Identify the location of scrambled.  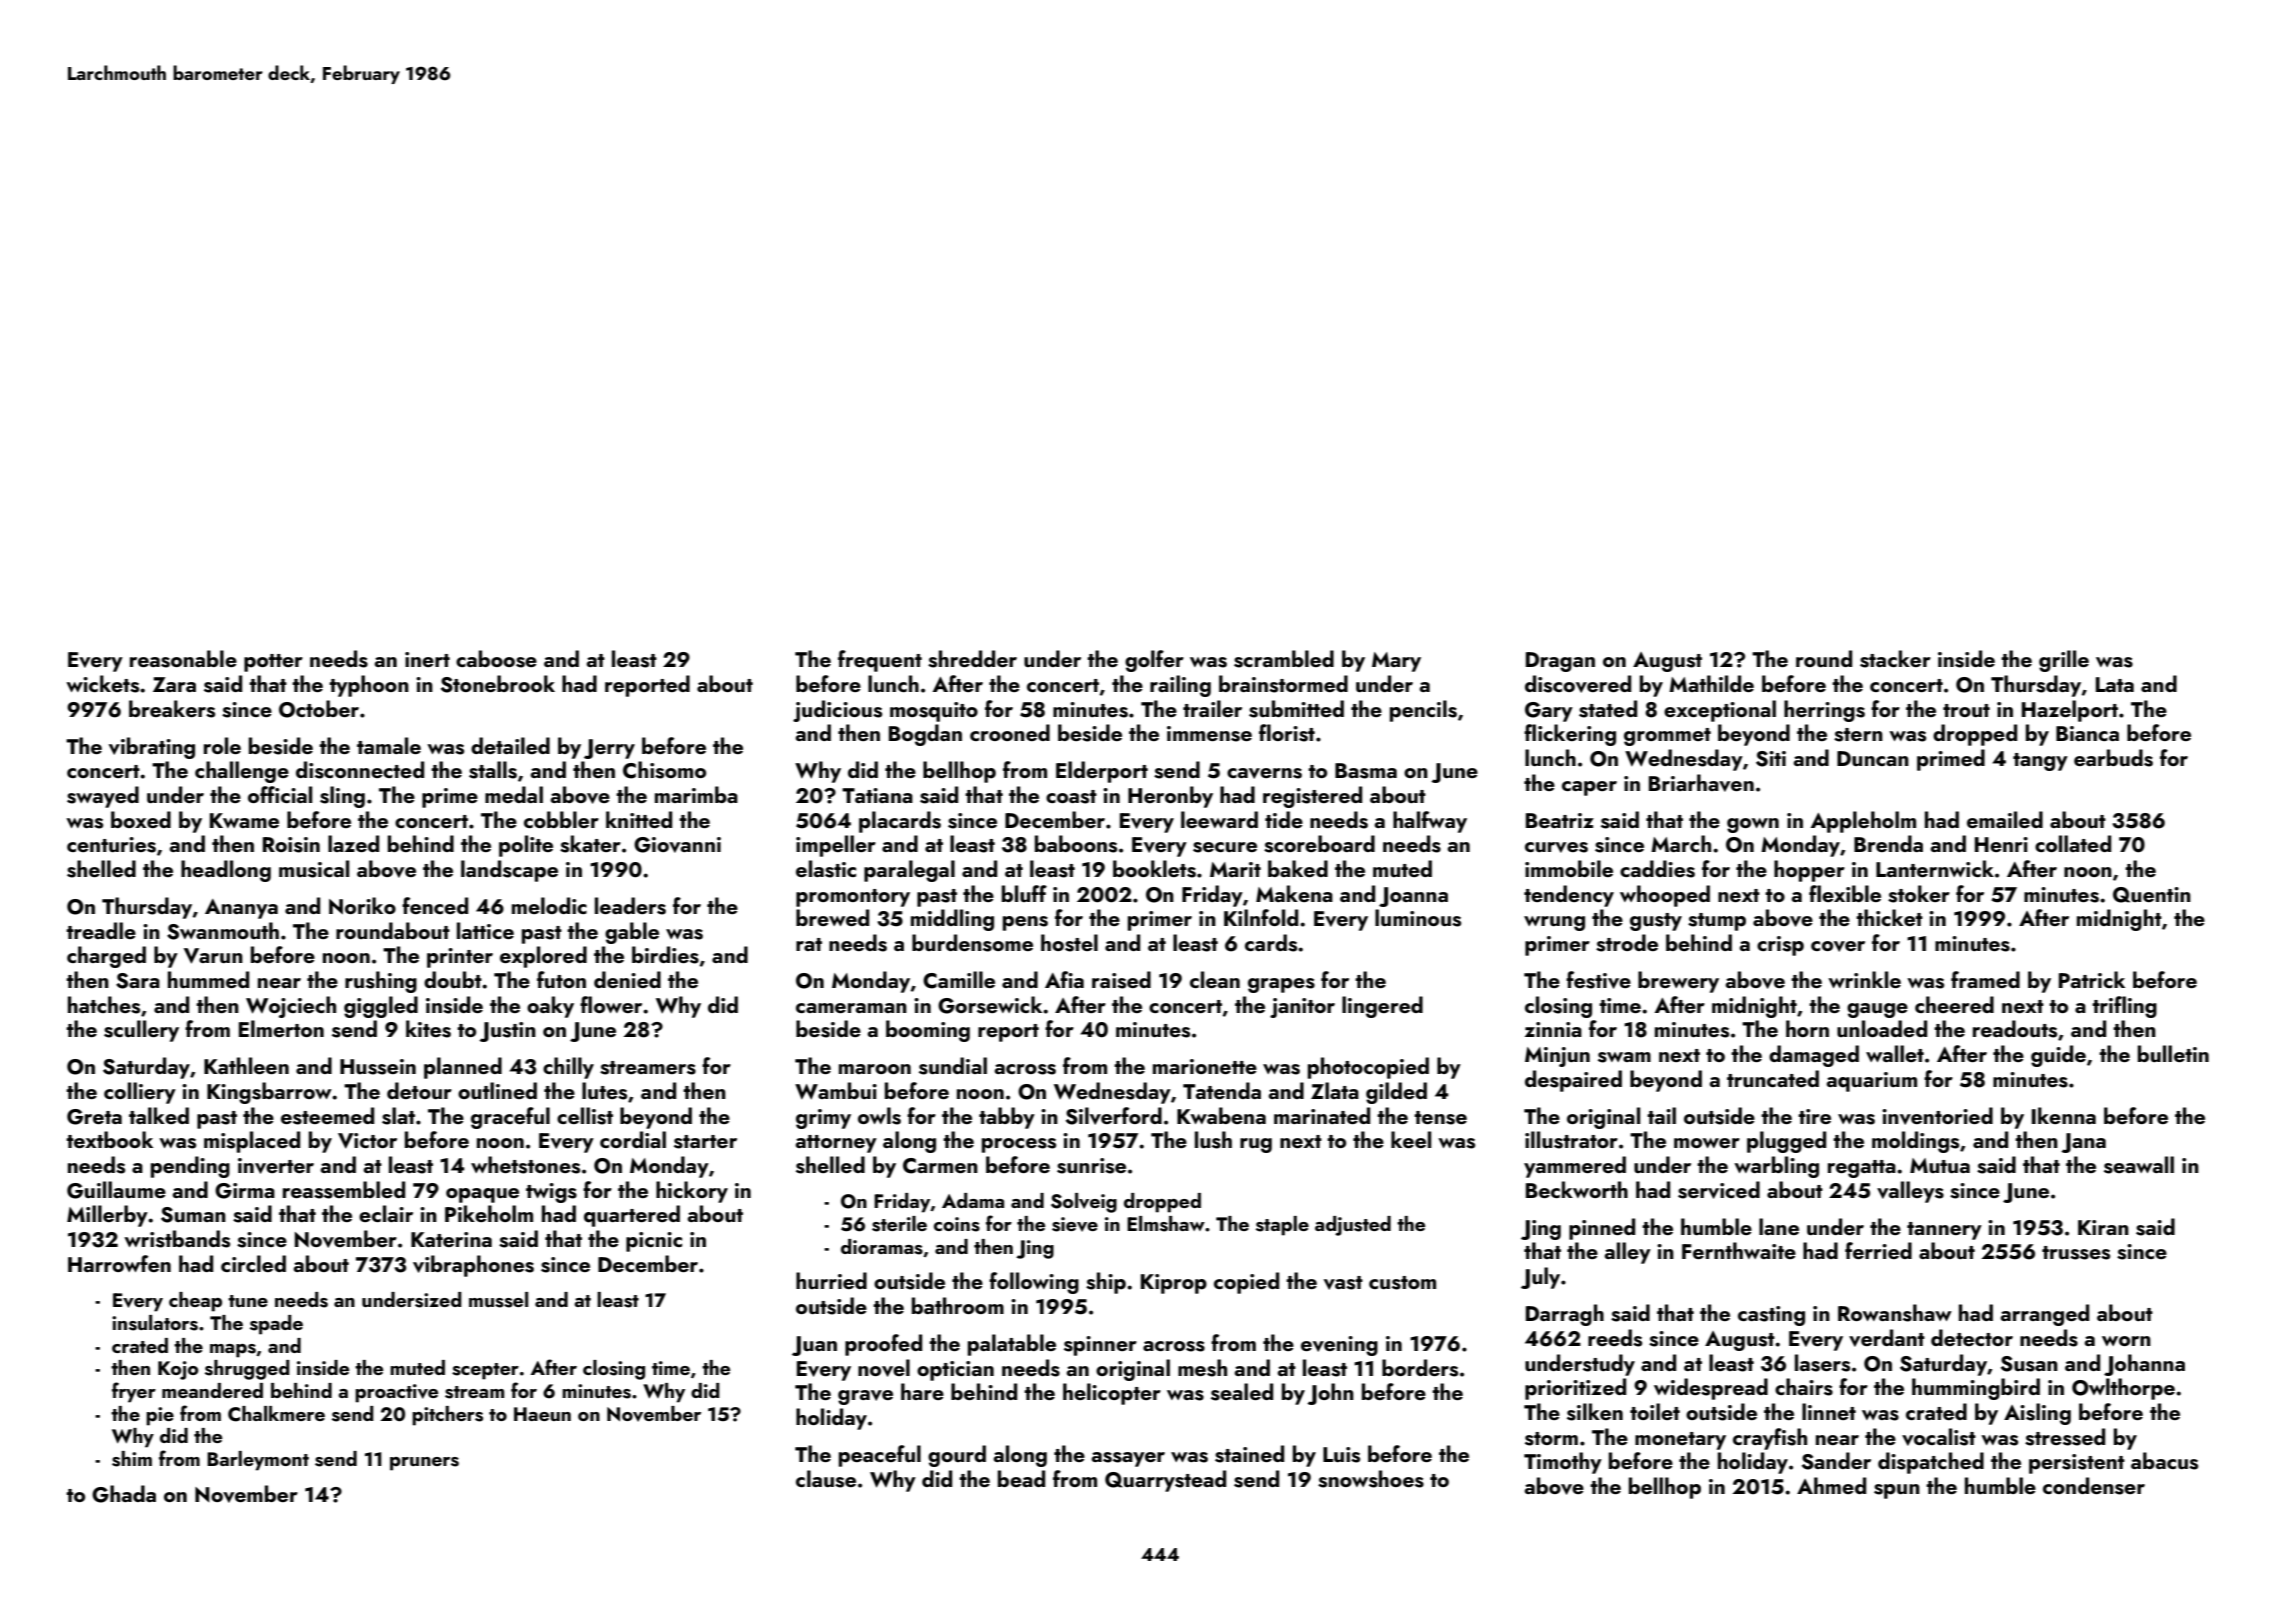
(1284, 659).
